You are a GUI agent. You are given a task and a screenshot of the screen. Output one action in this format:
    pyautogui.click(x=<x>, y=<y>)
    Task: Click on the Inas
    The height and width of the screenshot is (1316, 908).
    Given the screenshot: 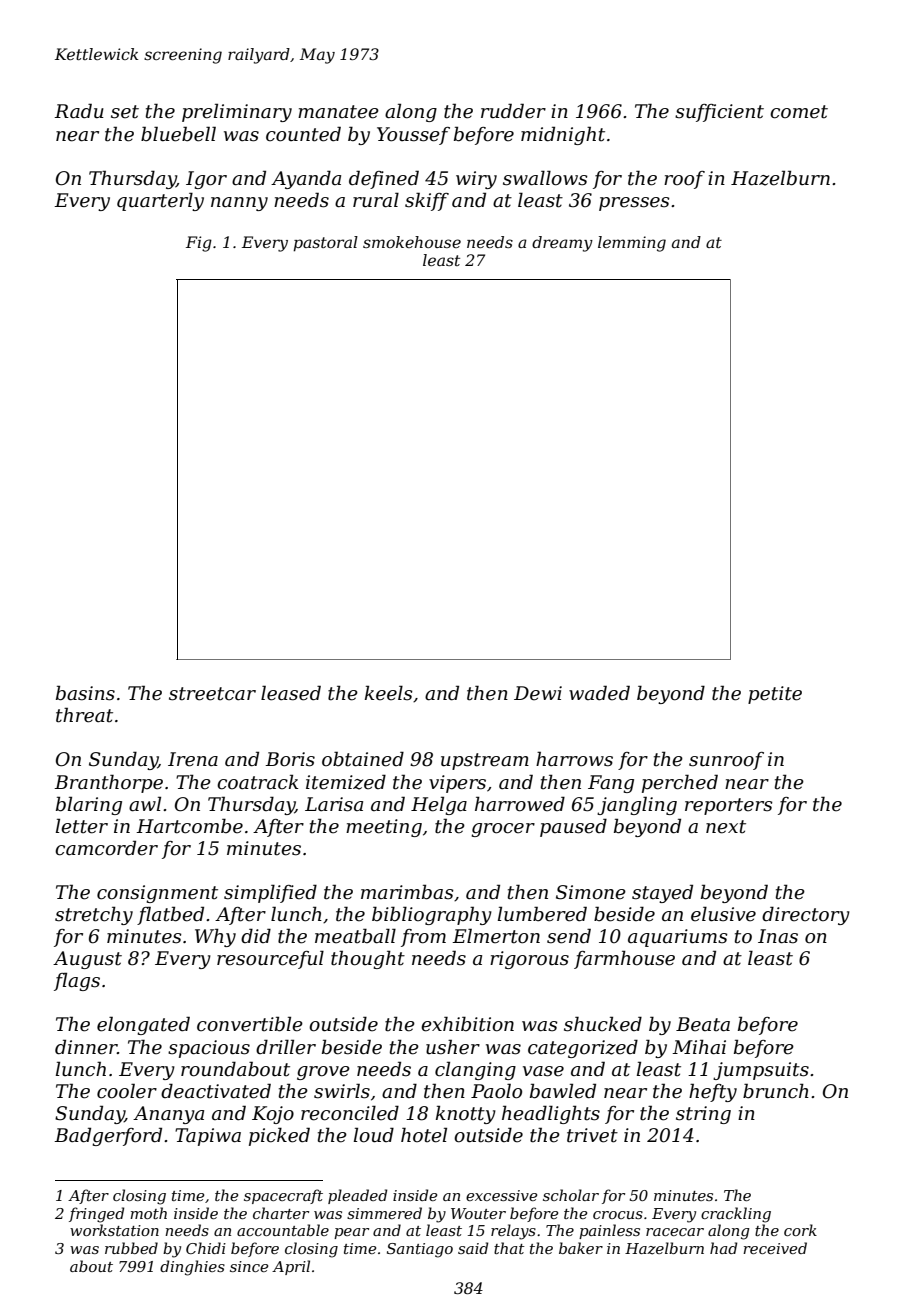 What is the action you would take?
    pyautogui.click(x=778, y=936)
